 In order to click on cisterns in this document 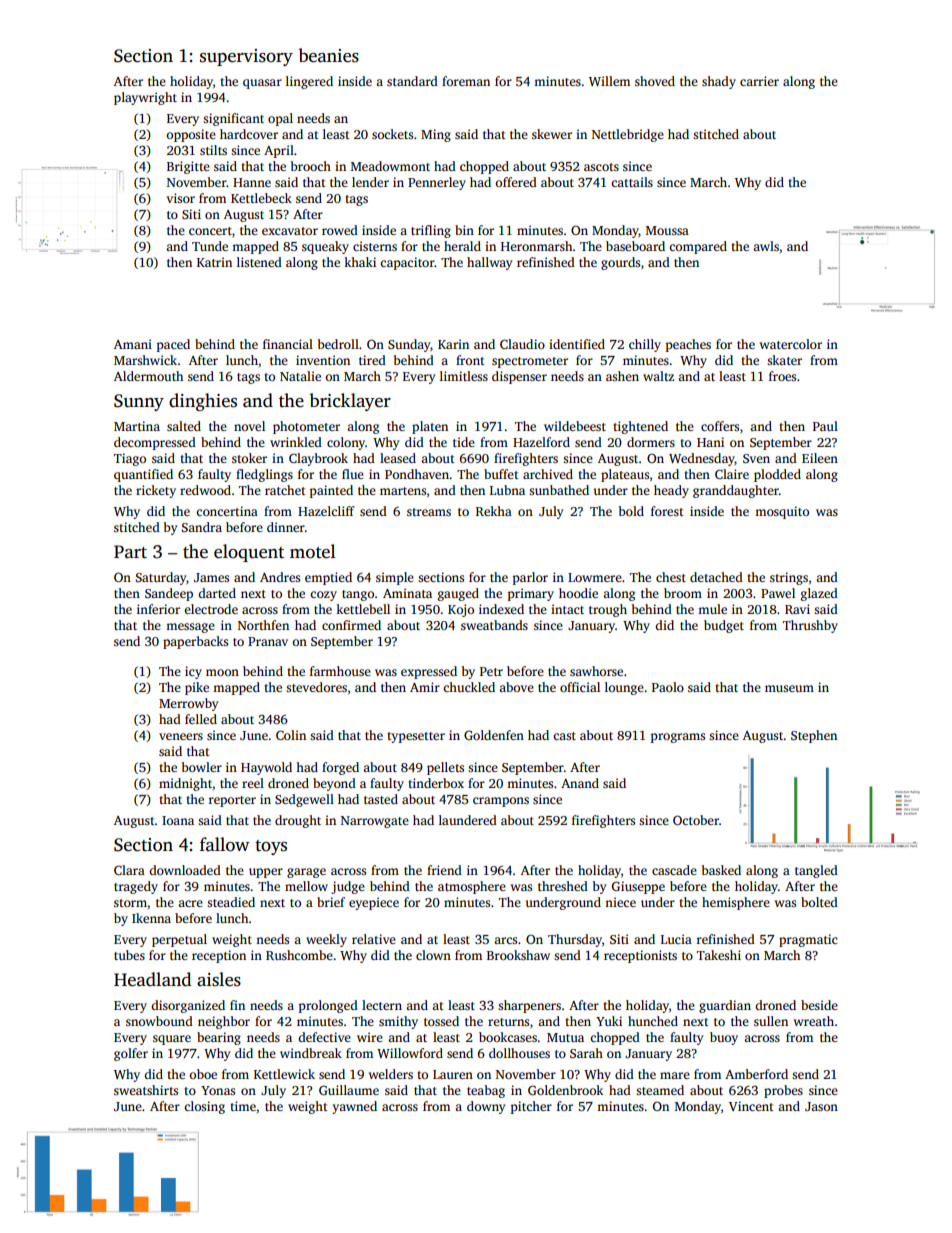, I will do `click(375, 246)`.
